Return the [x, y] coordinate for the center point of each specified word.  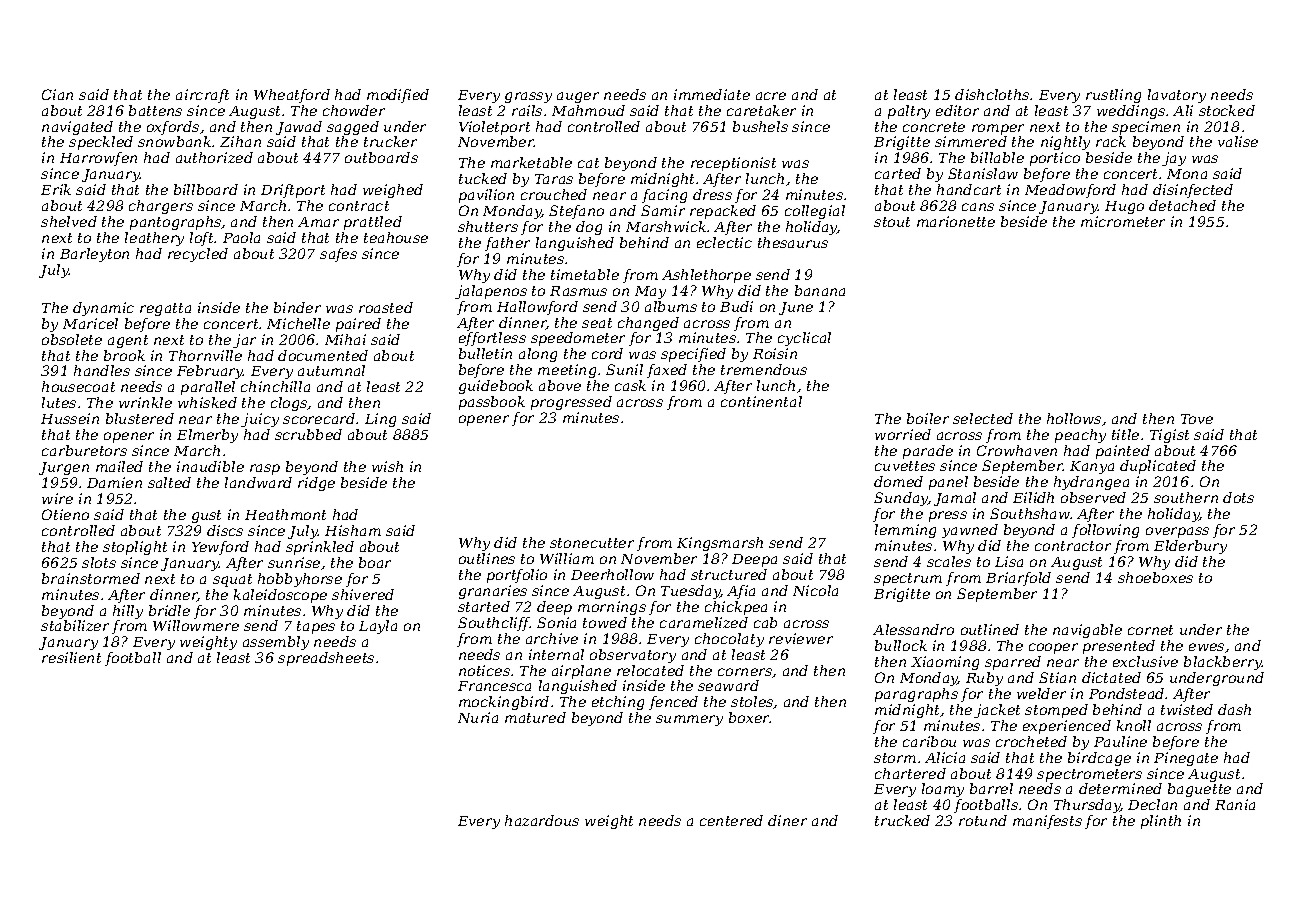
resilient [71, 657]
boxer [749, 717]
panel [948, 483]
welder [1041, 693]
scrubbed [308, 434]
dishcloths [992, 94]
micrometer [1123, 221]
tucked [483, 178]
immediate [712, 94]
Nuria [478, 717]
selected [983, 418]
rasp [265, 469]
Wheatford [292, 96]
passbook [492, 403]
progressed [571, 403]
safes [338, 255]
